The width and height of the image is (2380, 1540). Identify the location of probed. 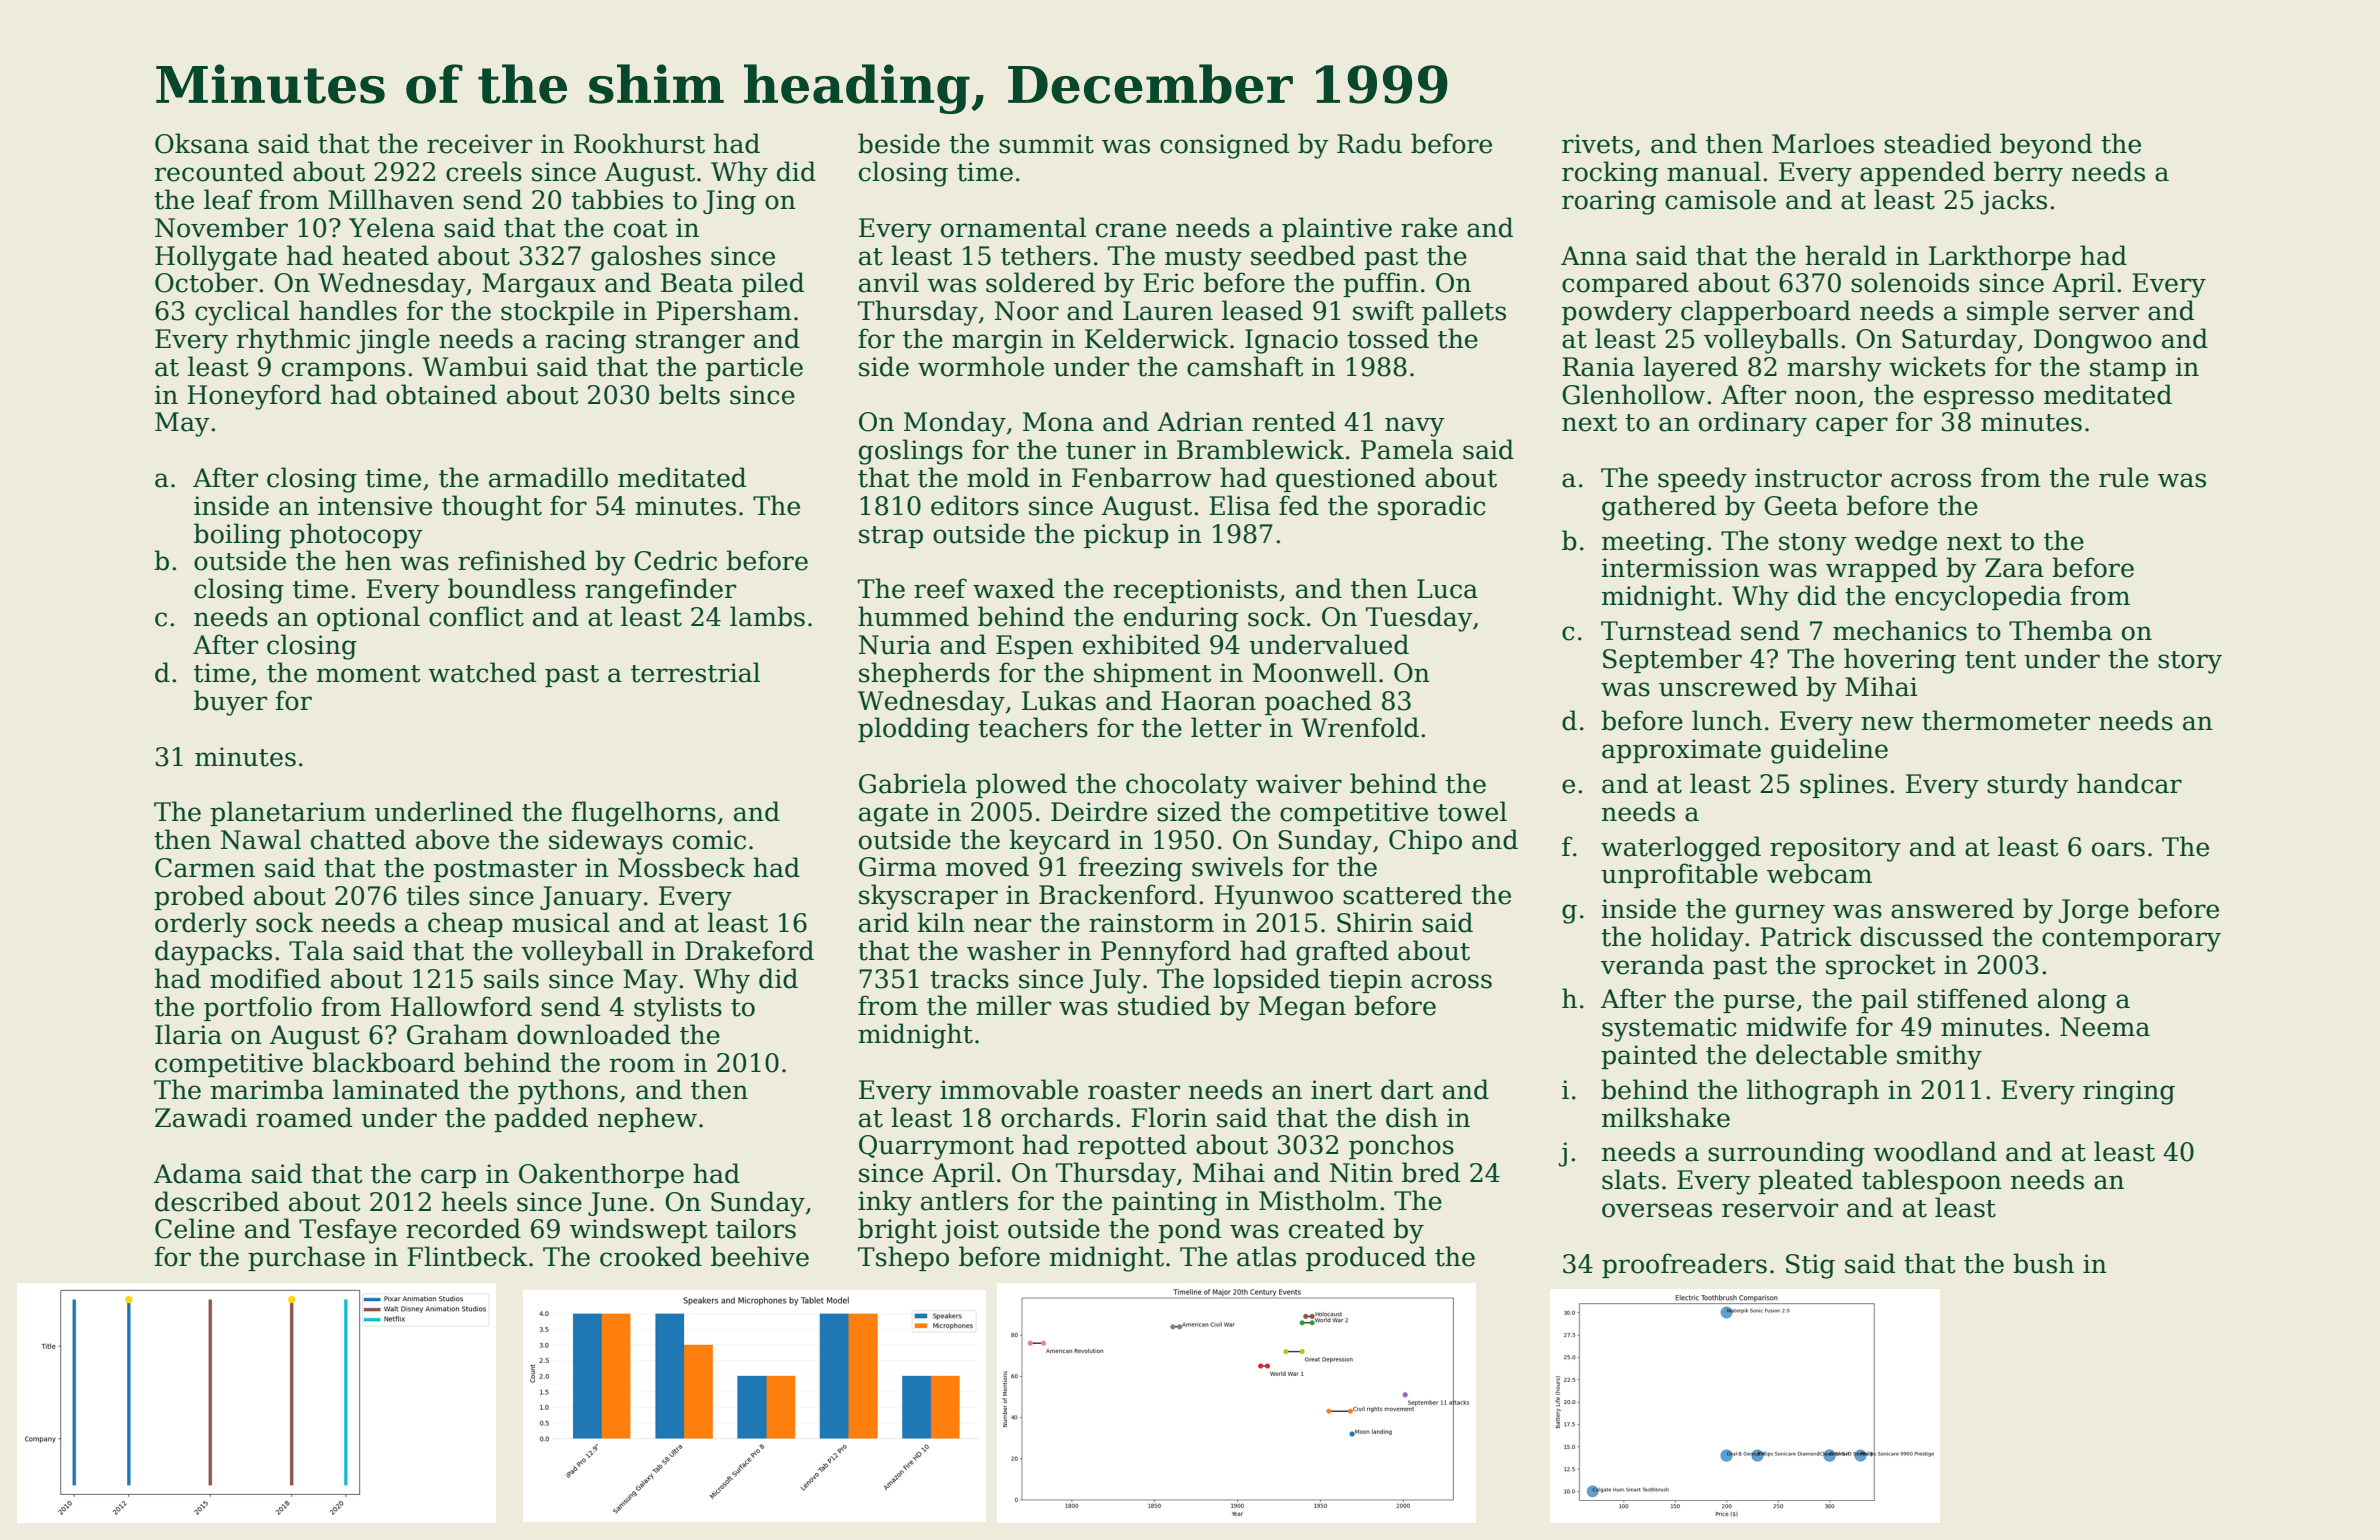
(199, 897).
